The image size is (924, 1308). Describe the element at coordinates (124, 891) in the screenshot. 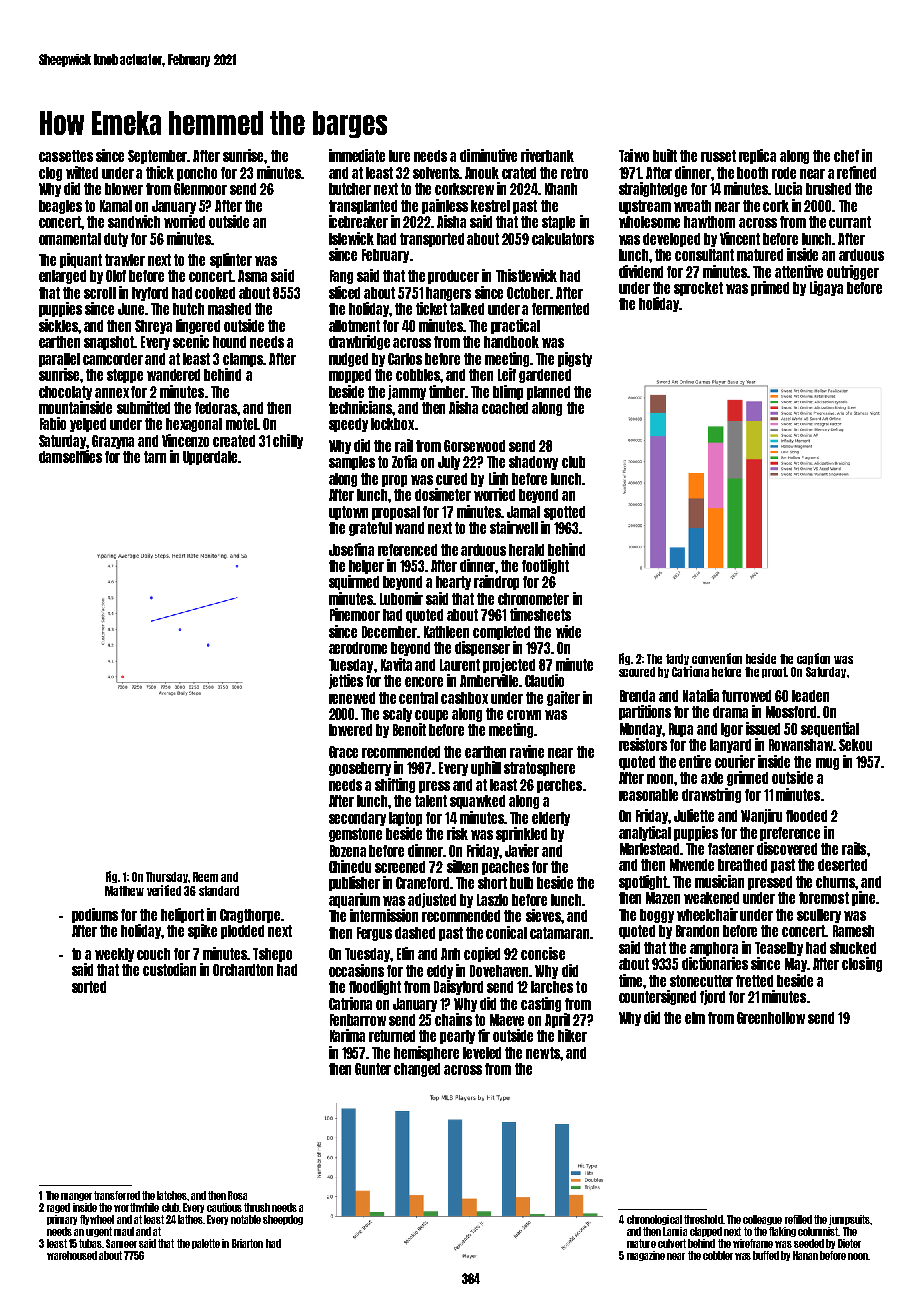

I see `Matthew` at that location.
